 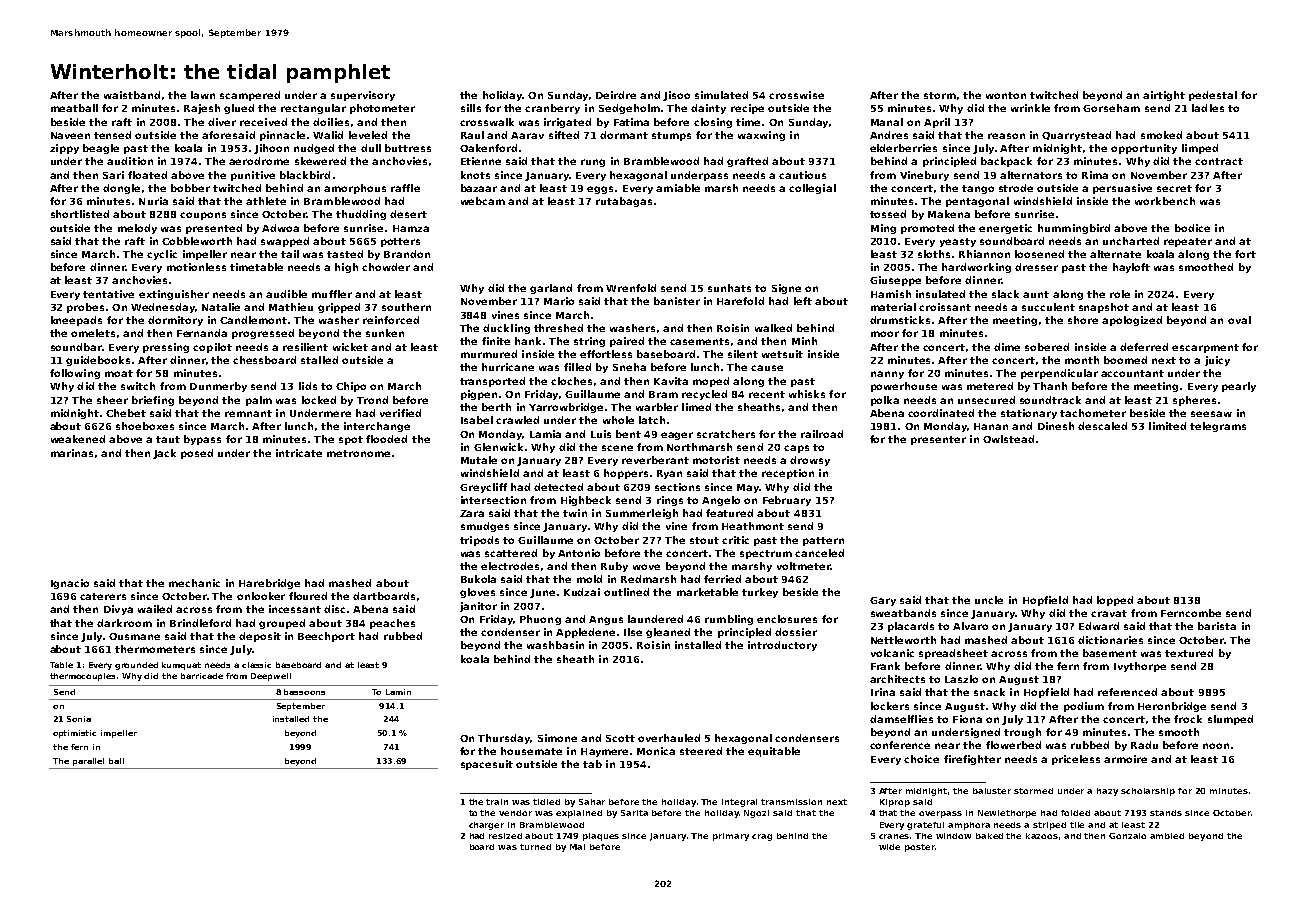 What do you see at coordinates (1075, 813) in the screenshot?
I see `folded` at bounding box center [1075, 813].
